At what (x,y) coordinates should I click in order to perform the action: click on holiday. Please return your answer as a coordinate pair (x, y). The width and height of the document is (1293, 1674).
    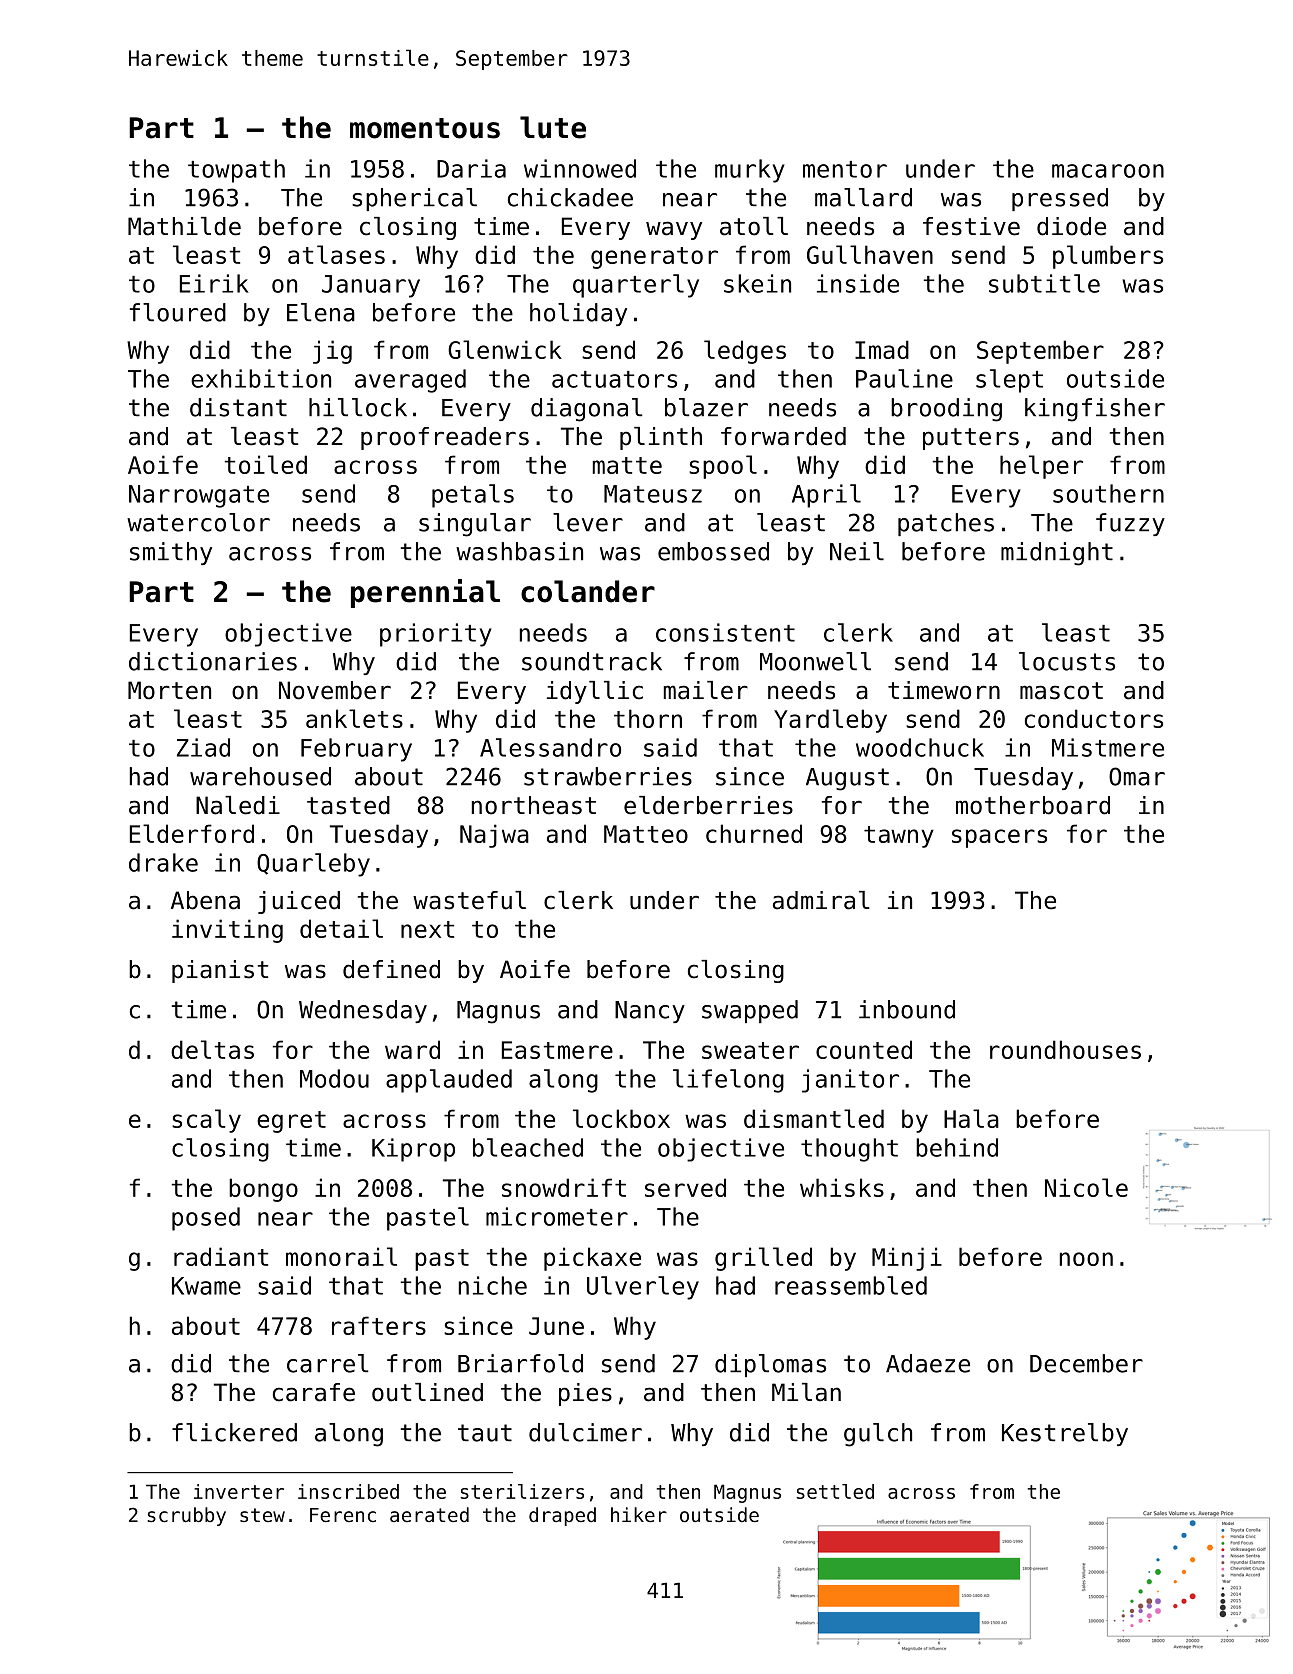
    Looking at the image, I should click on (578, 314).
